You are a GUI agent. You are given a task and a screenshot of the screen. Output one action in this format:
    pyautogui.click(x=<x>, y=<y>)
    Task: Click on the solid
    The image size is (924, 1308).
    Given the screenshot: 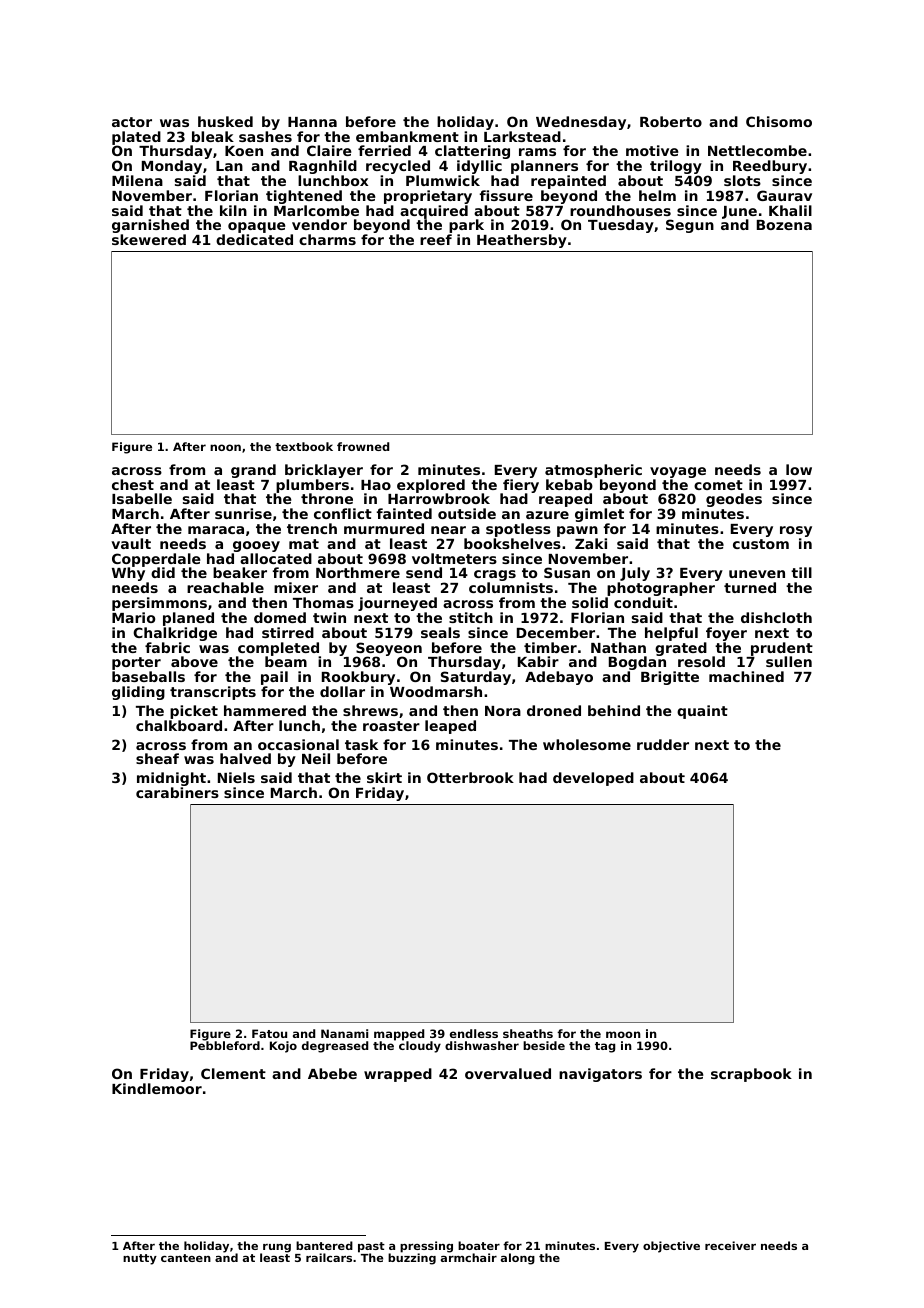 What is the action you would take?
    pyautogui.click(x=590, y=602)
